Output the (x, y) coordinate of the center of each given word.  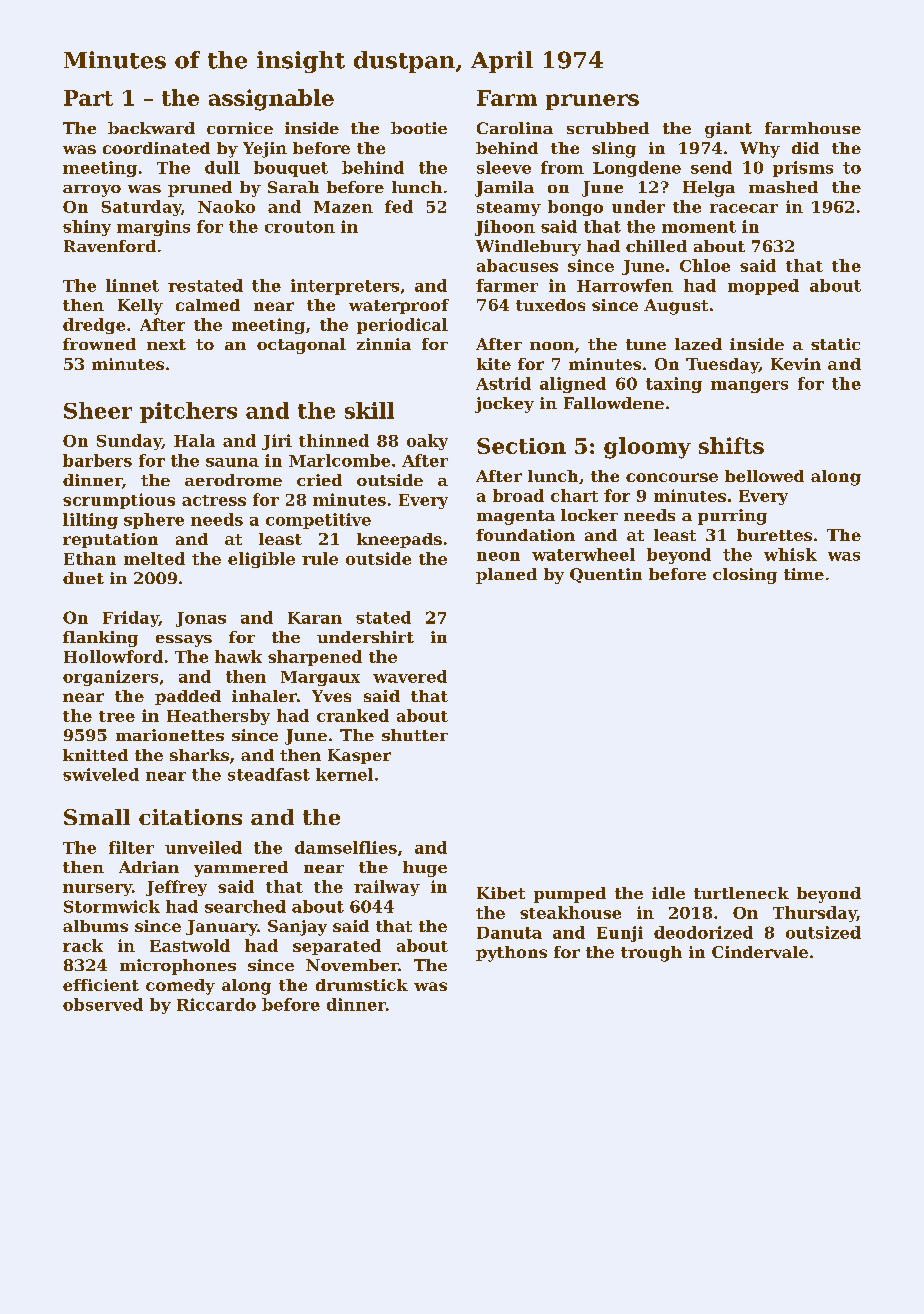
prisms (803, 169)
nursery (97, 890)
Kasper (359, 756)
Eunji (620, 934)
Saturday (141, 208)
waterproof (399, 306)
